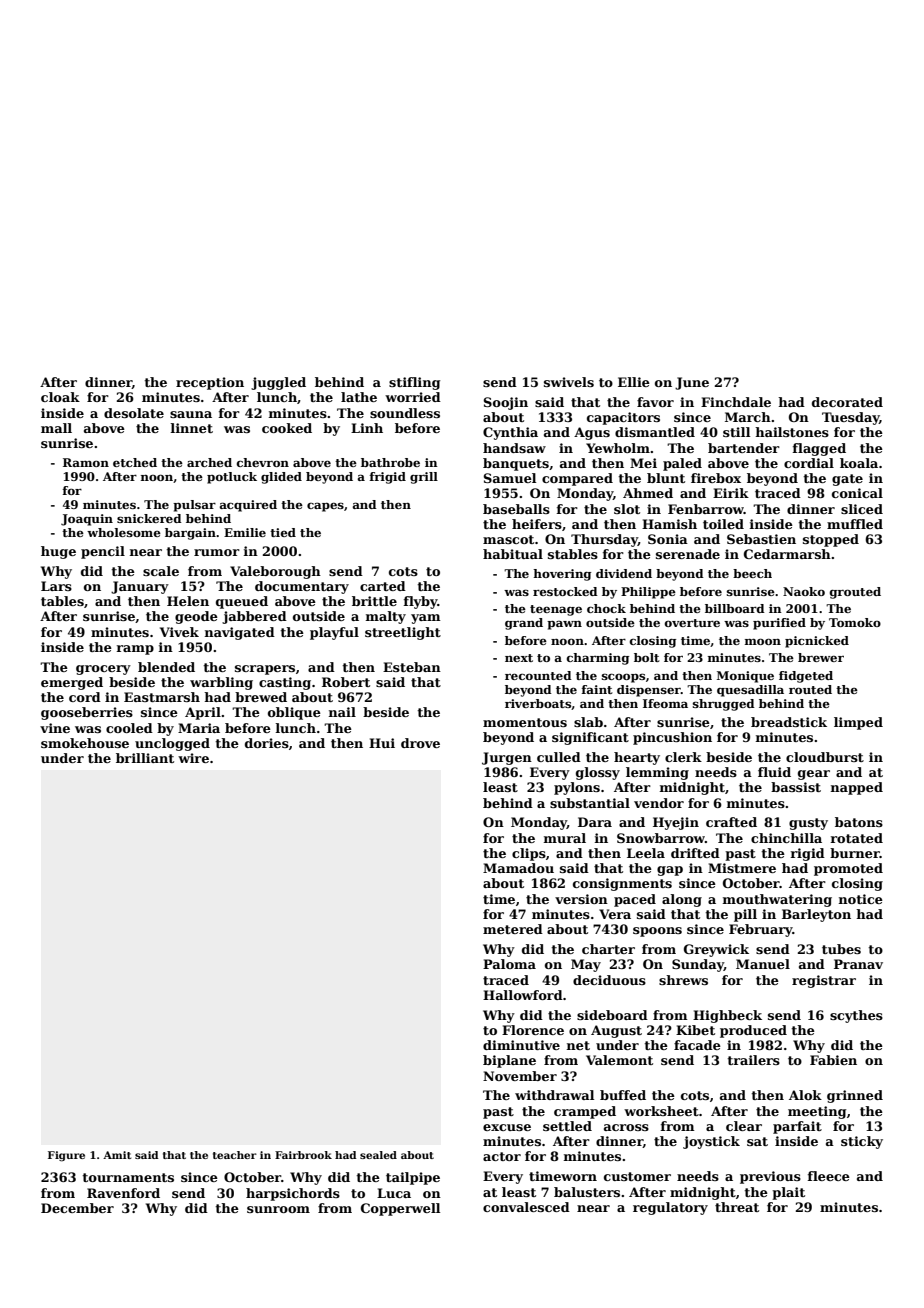 This screenshot has height=1308, width=924. Describe the element at coordinates (847, 402) in the screenshot. I see `decorated` at that location.
